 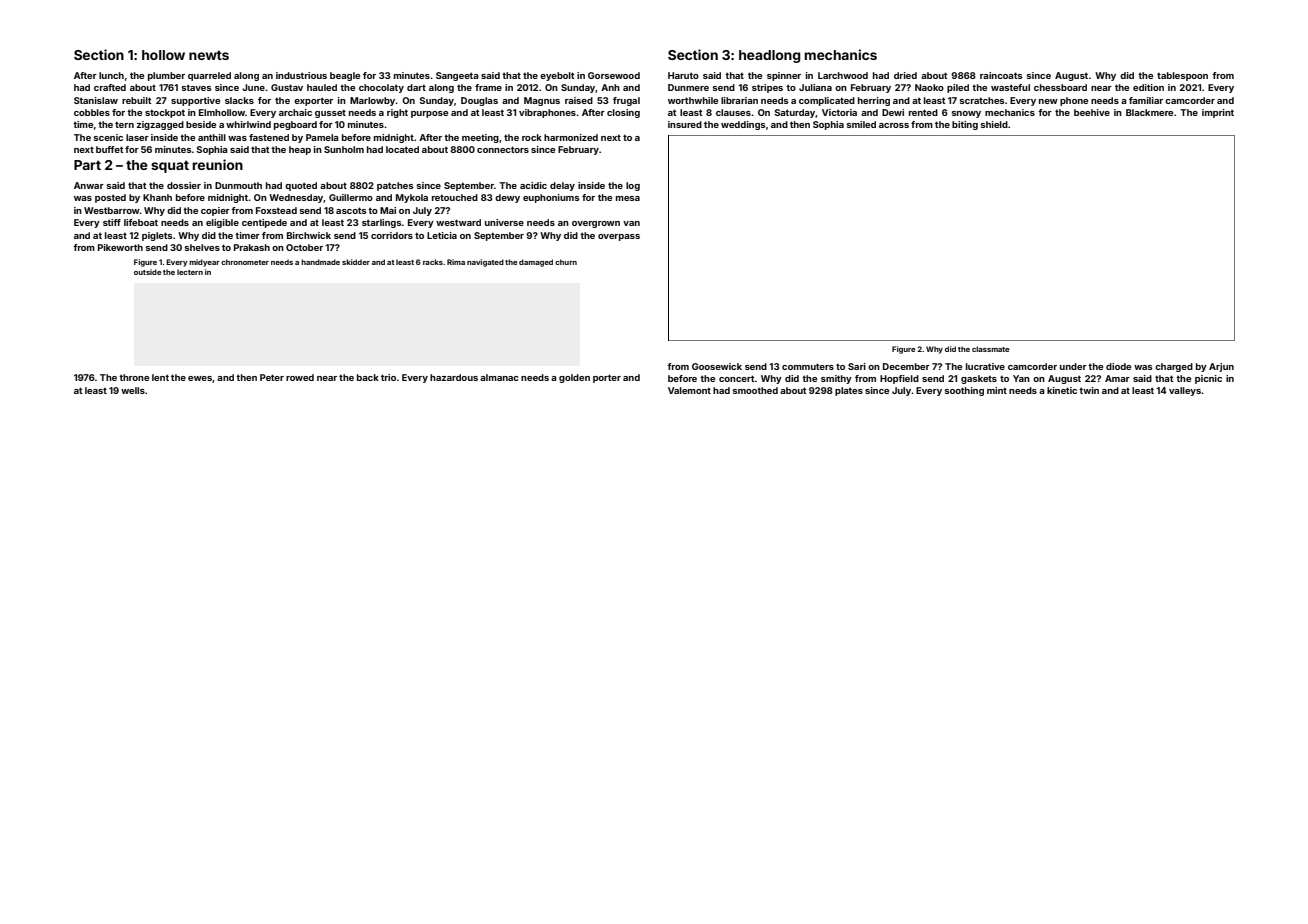 What do you see at coordinates (204, 263) in the screenshot?
I see `midyear` at bounding box center [204, 263].
